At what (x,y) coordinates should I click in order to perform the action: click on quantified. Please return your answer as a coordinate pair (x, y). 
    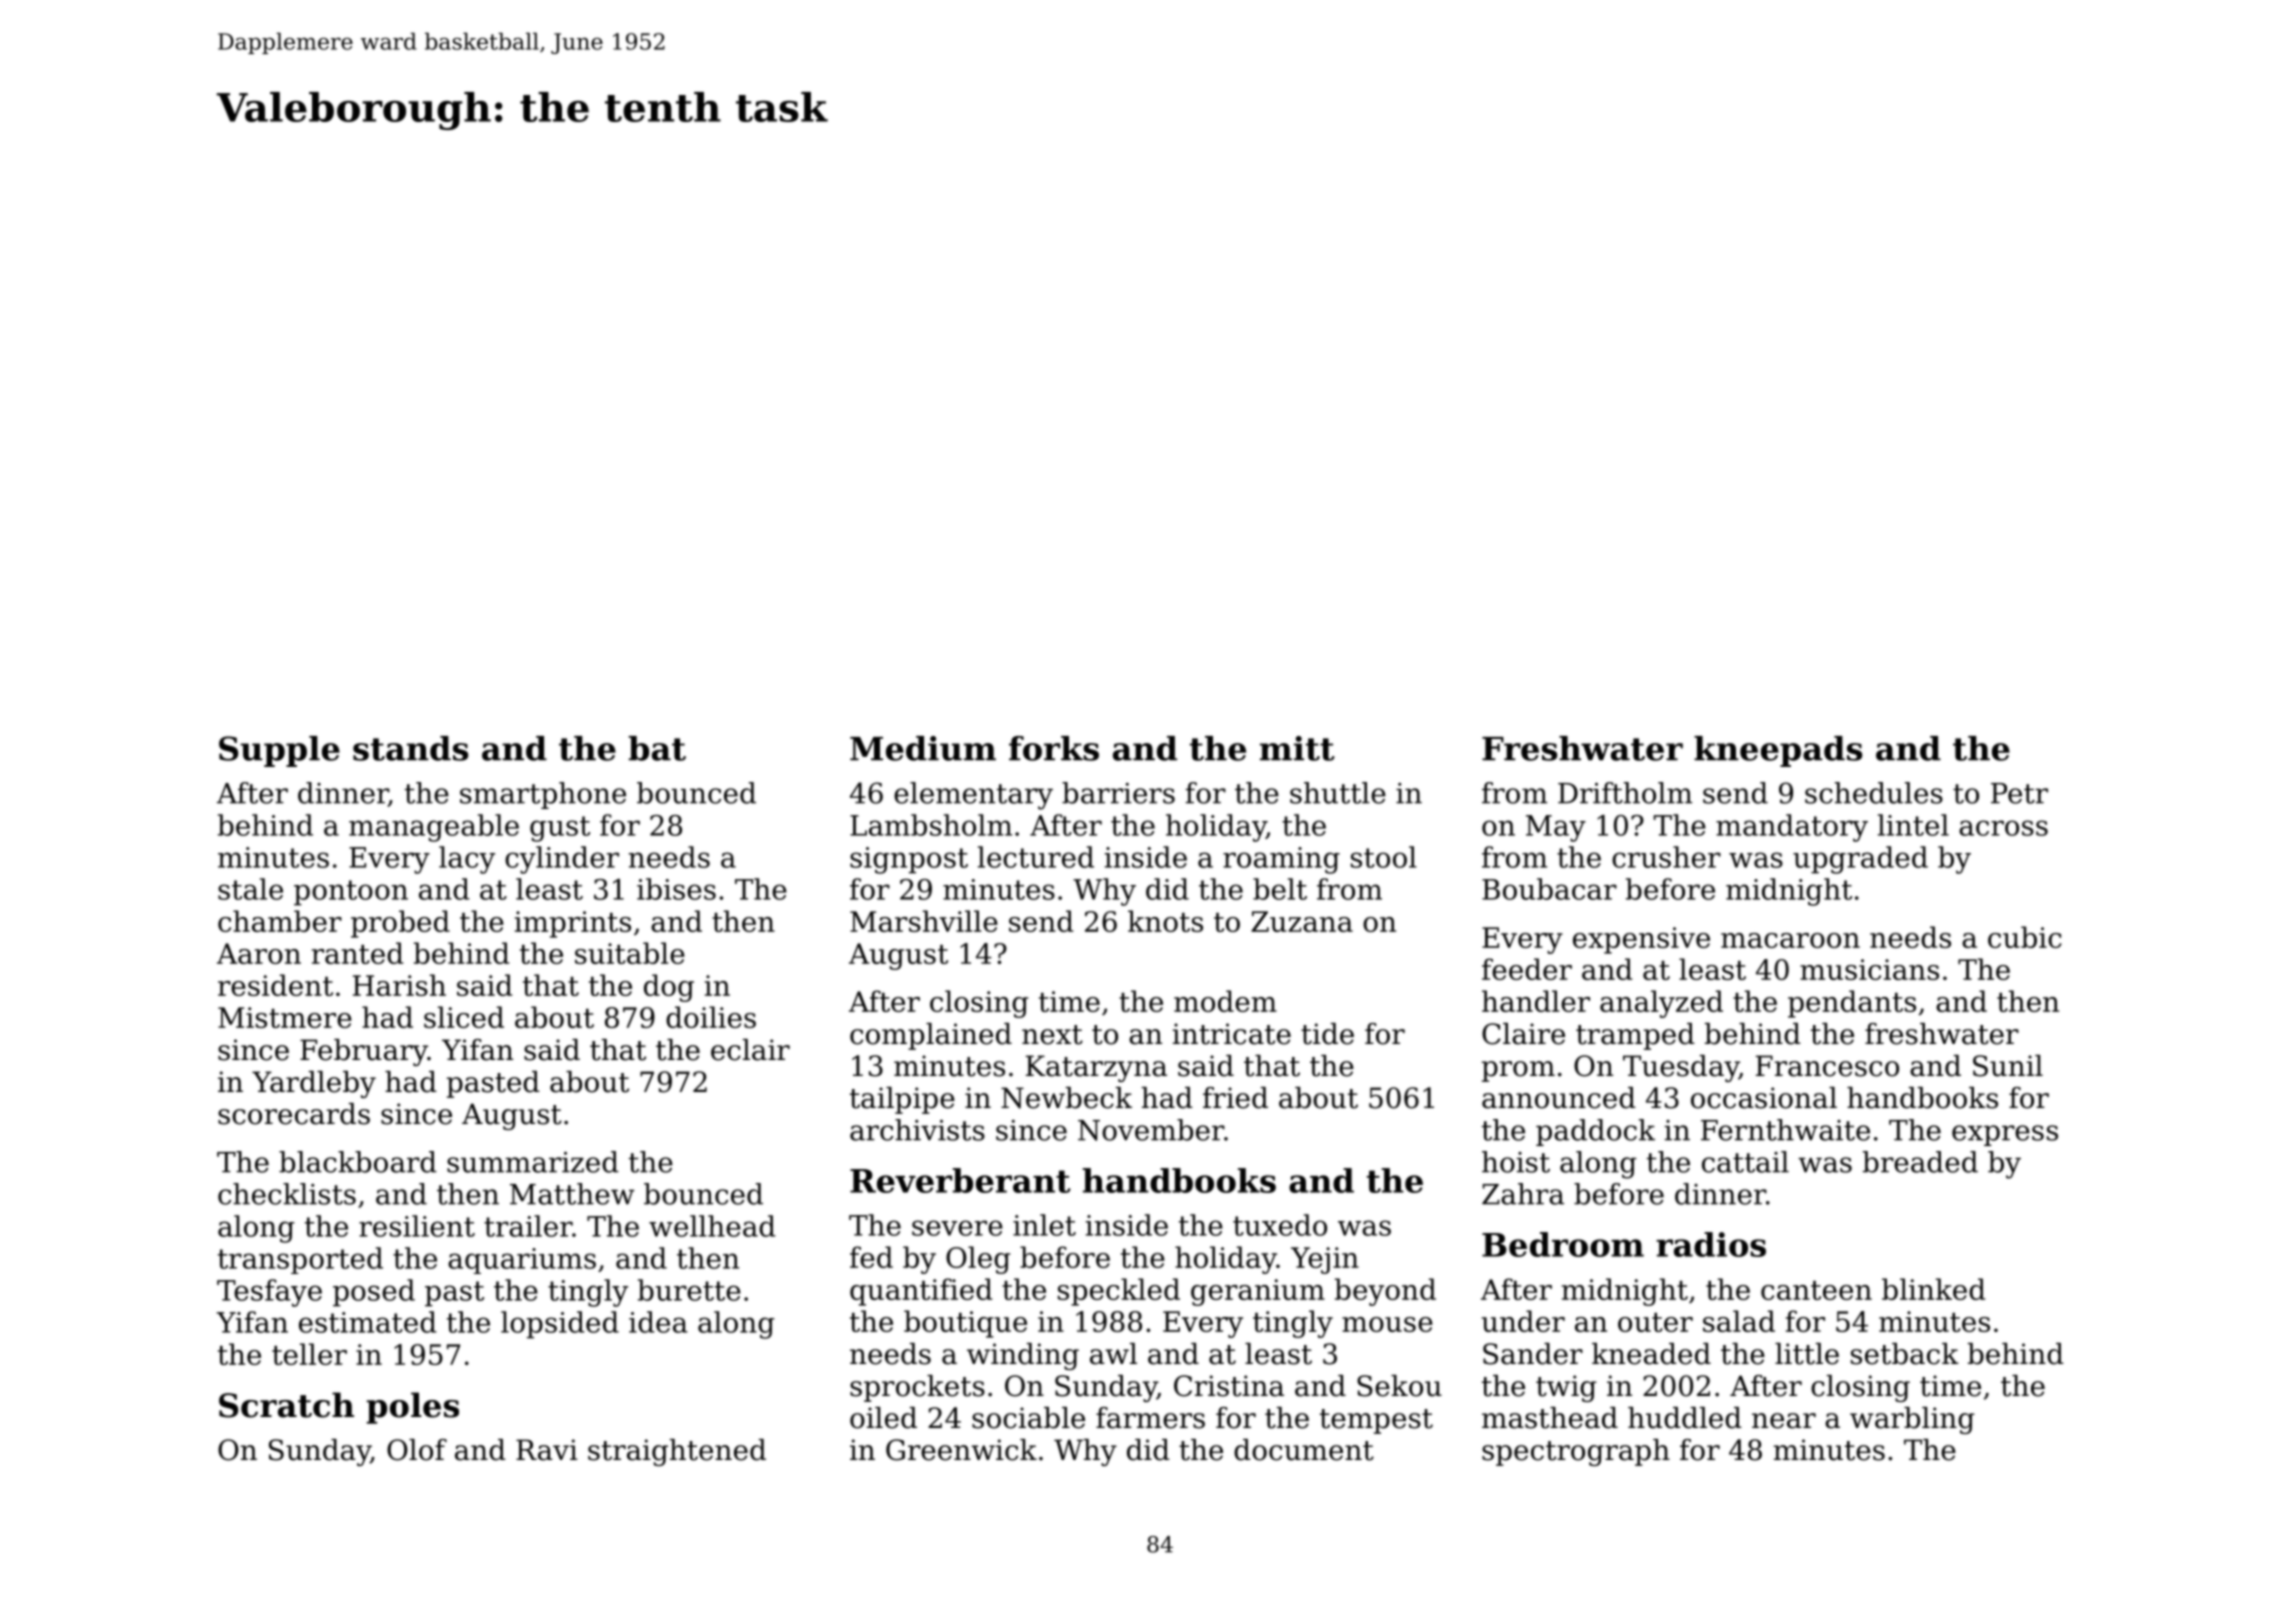
    Looking at the image, I should click on (921, 1292).
